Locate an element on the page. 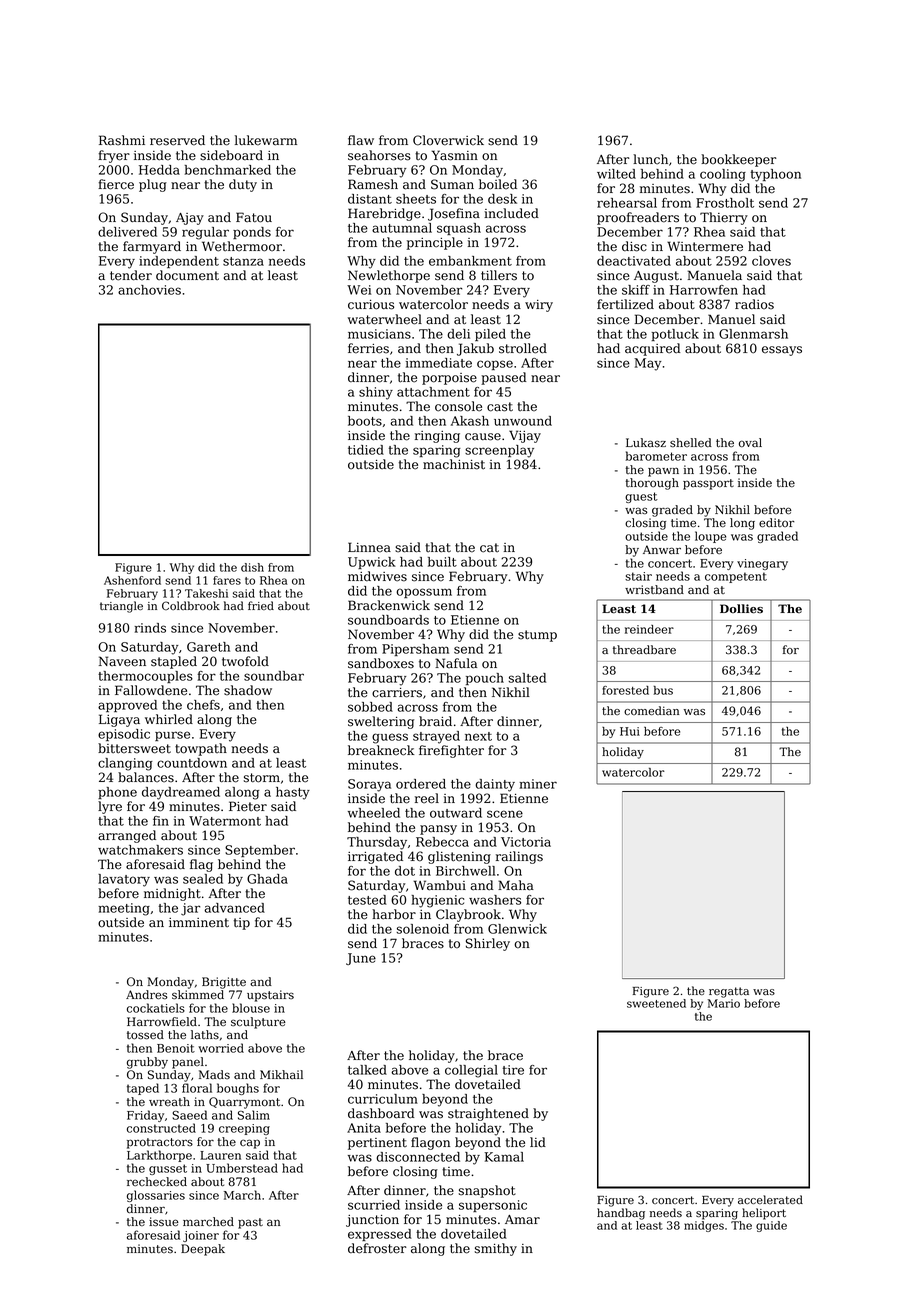 Image resolution: width=908 pixels, height=1316 pixels. irrigated is located at coordinates (375, 857).
